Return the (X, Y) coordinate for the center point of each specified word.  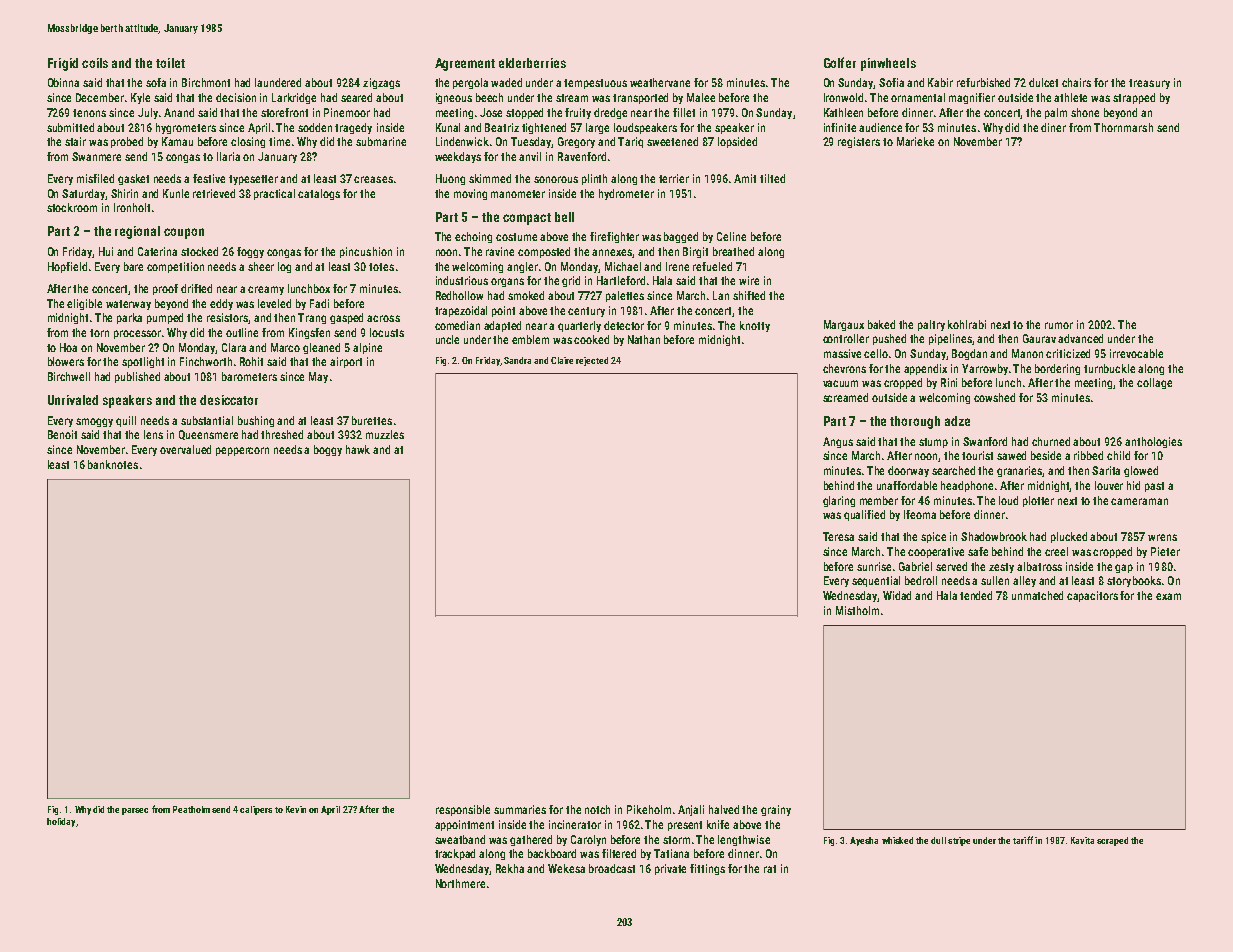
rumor (1059, 325)
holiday (61, 822)
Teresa (838, 536)
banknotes (113, 464)
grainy (776, 810)
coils (95, 63)
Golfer (840, 62)
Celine (731, 236)
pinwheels (888, 64)
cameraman (1139, 501)
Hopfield (67, 267)
